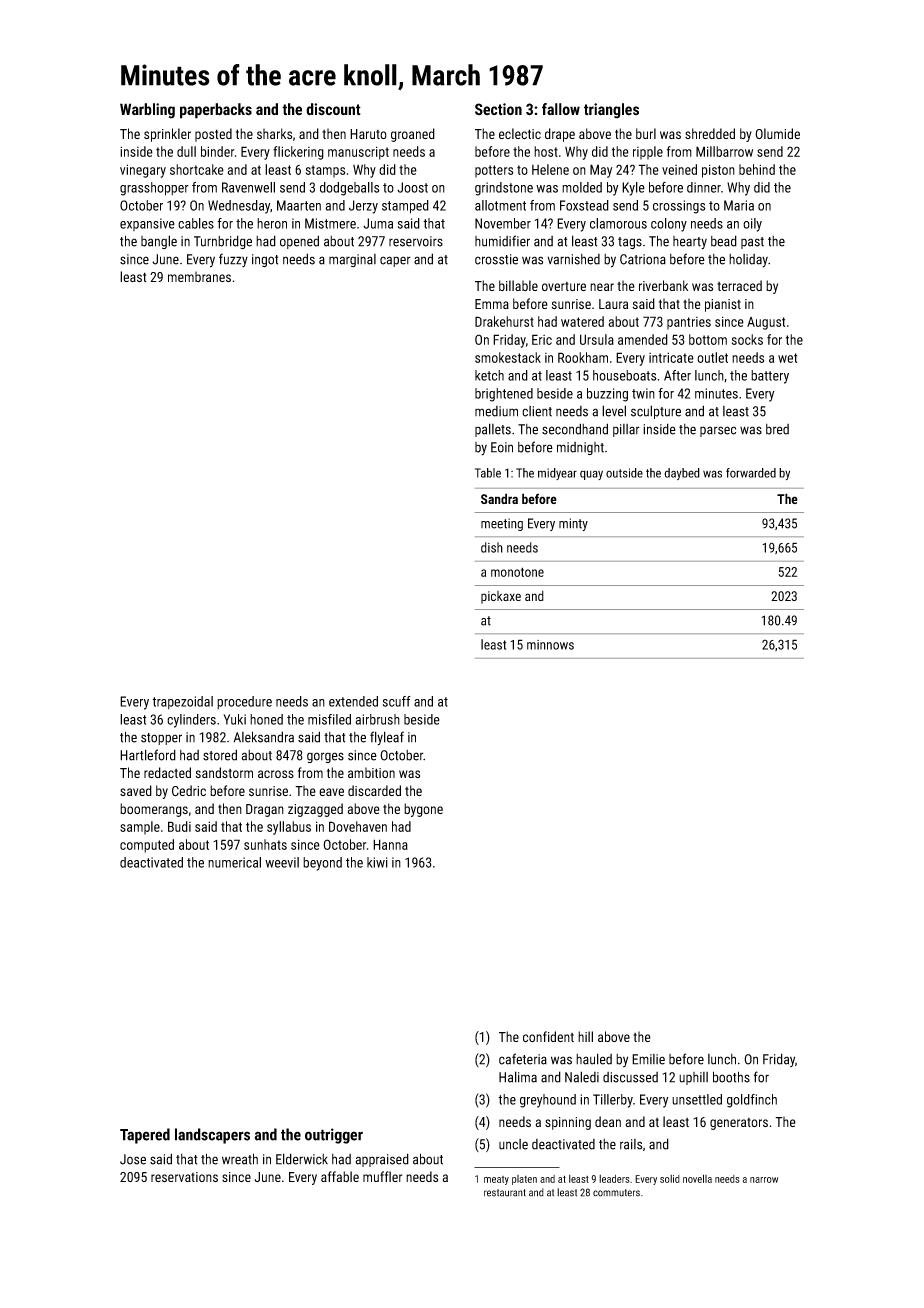 The width and height of the image is (924, 1308). What do you see at coordinates (368, 134) in the image?
I see `Haruto` at bounding box center [368, 134].
